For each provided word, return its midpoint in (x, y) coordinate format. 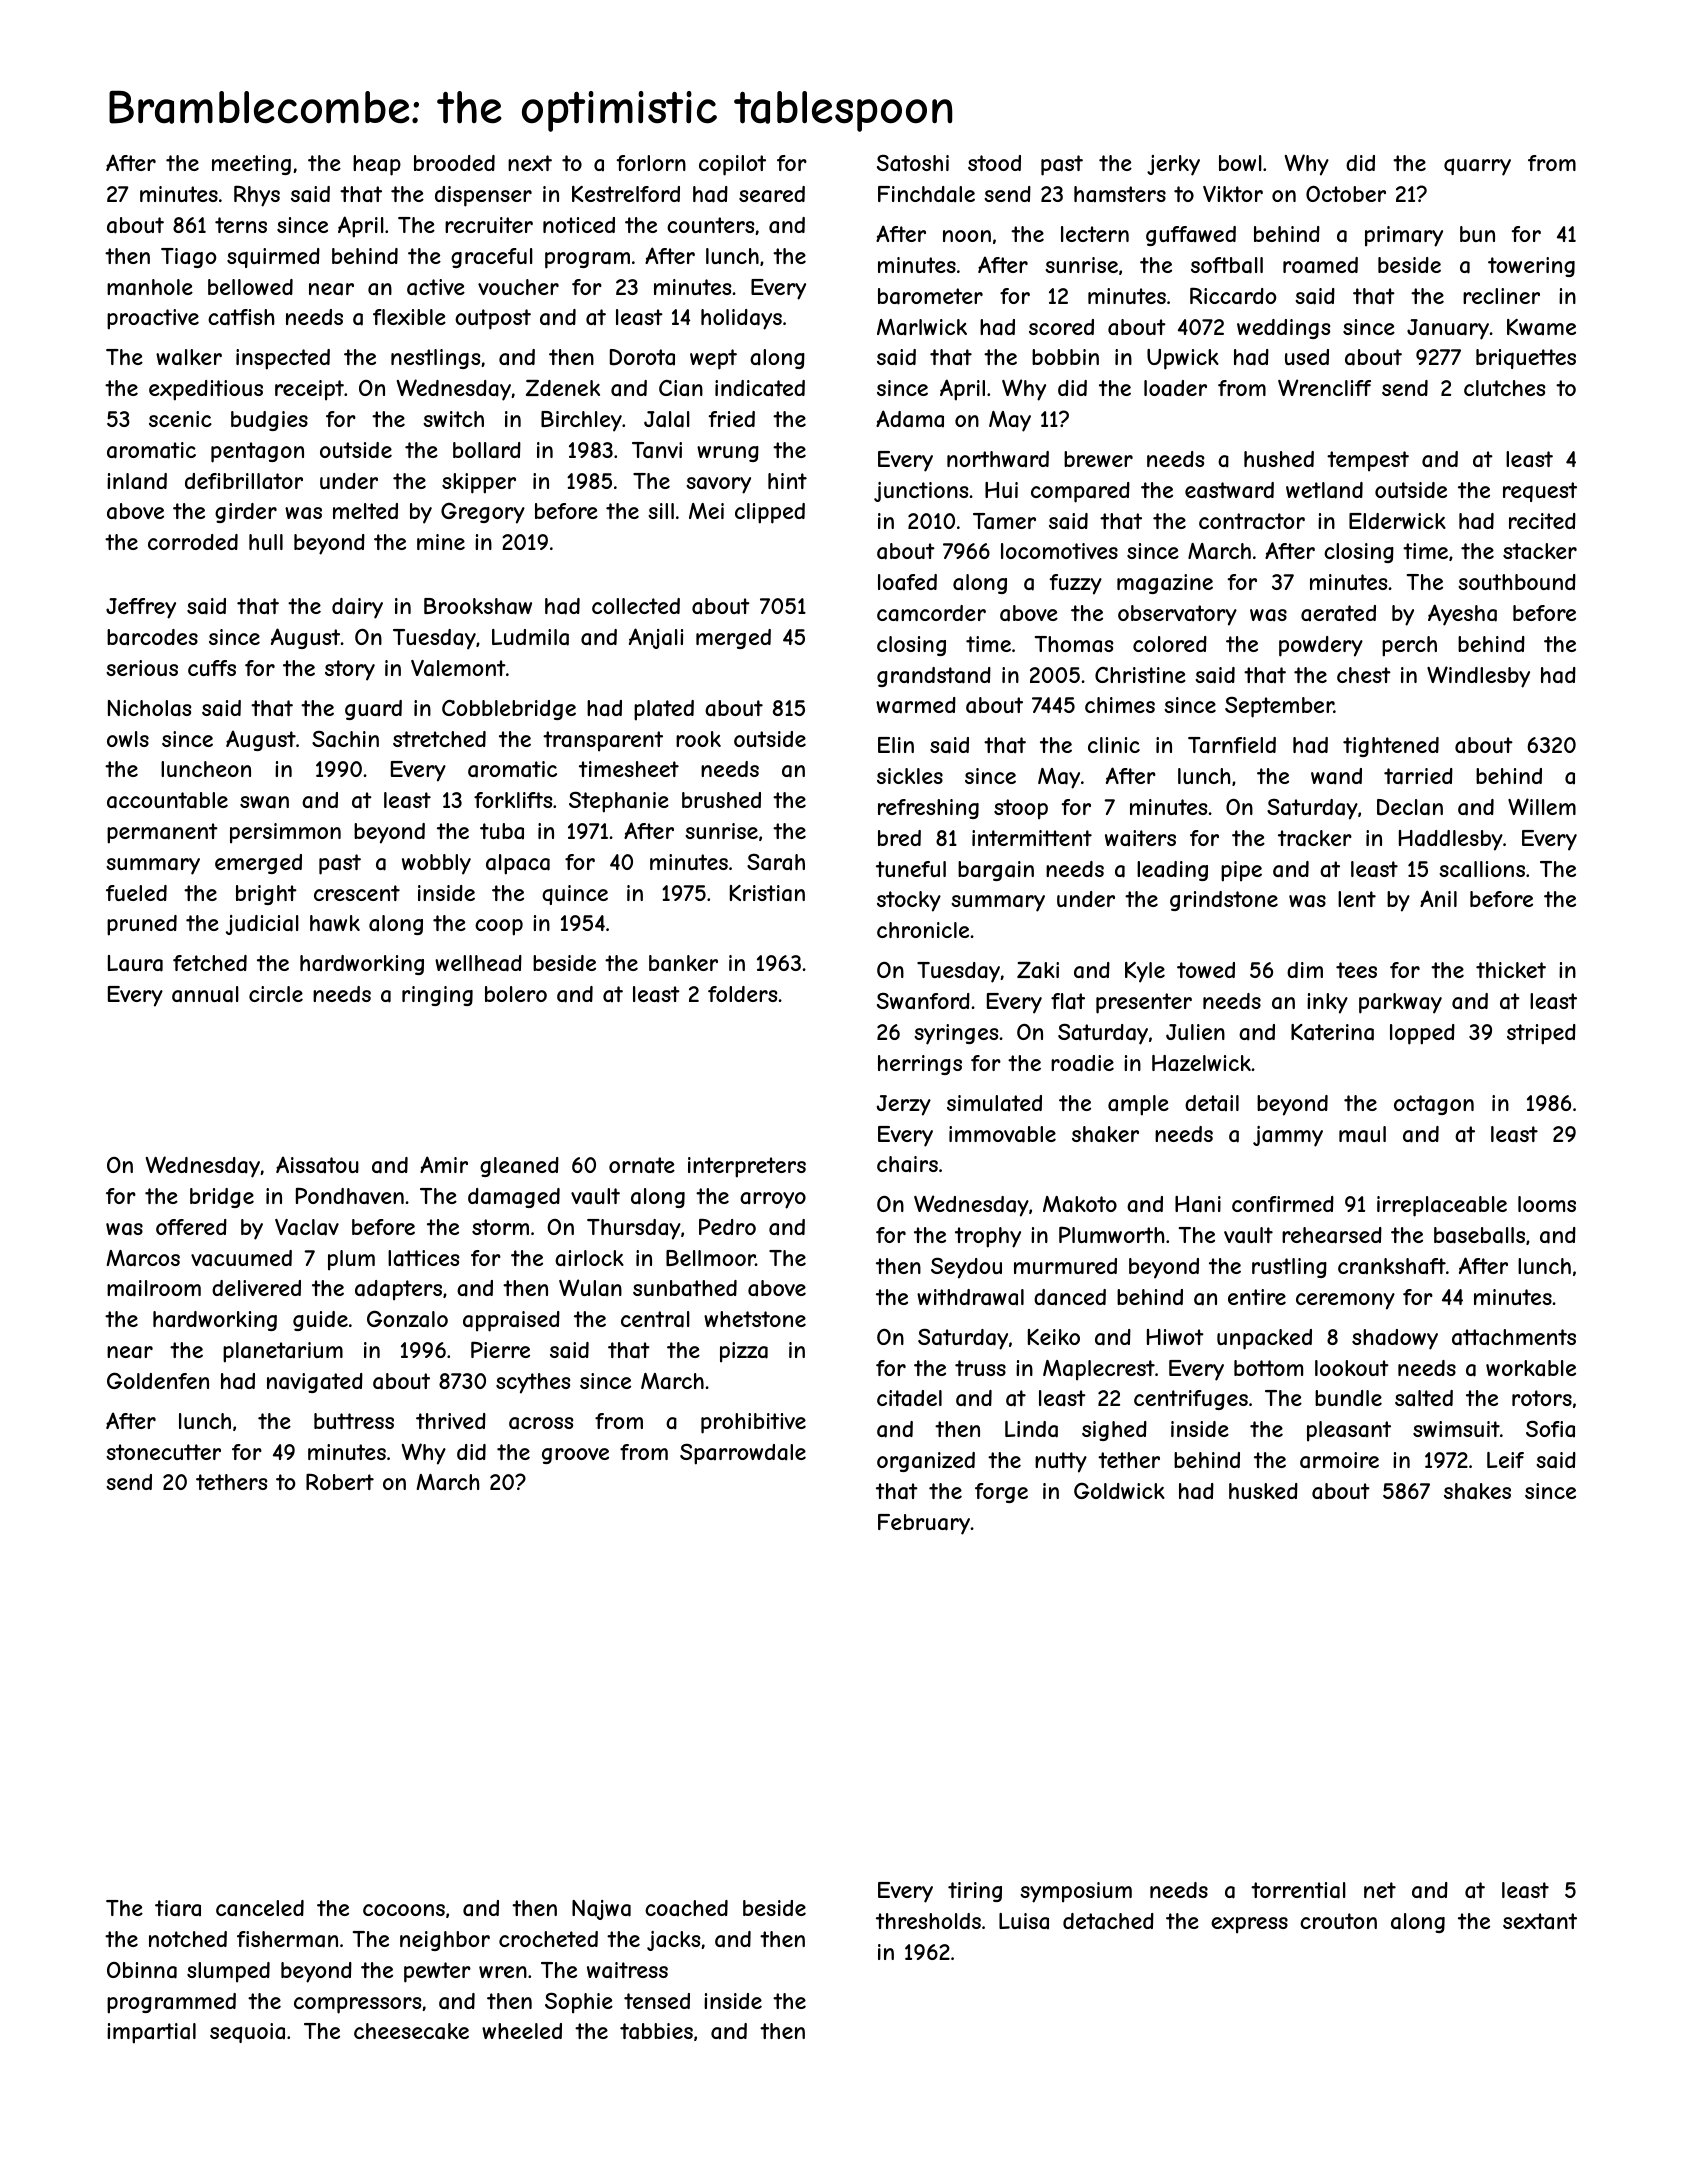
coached (686, 1908)
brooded (454, 163)
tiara (178, 1908)
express (1249, 1925)
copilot (732, 165)
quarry (1477, 167)
